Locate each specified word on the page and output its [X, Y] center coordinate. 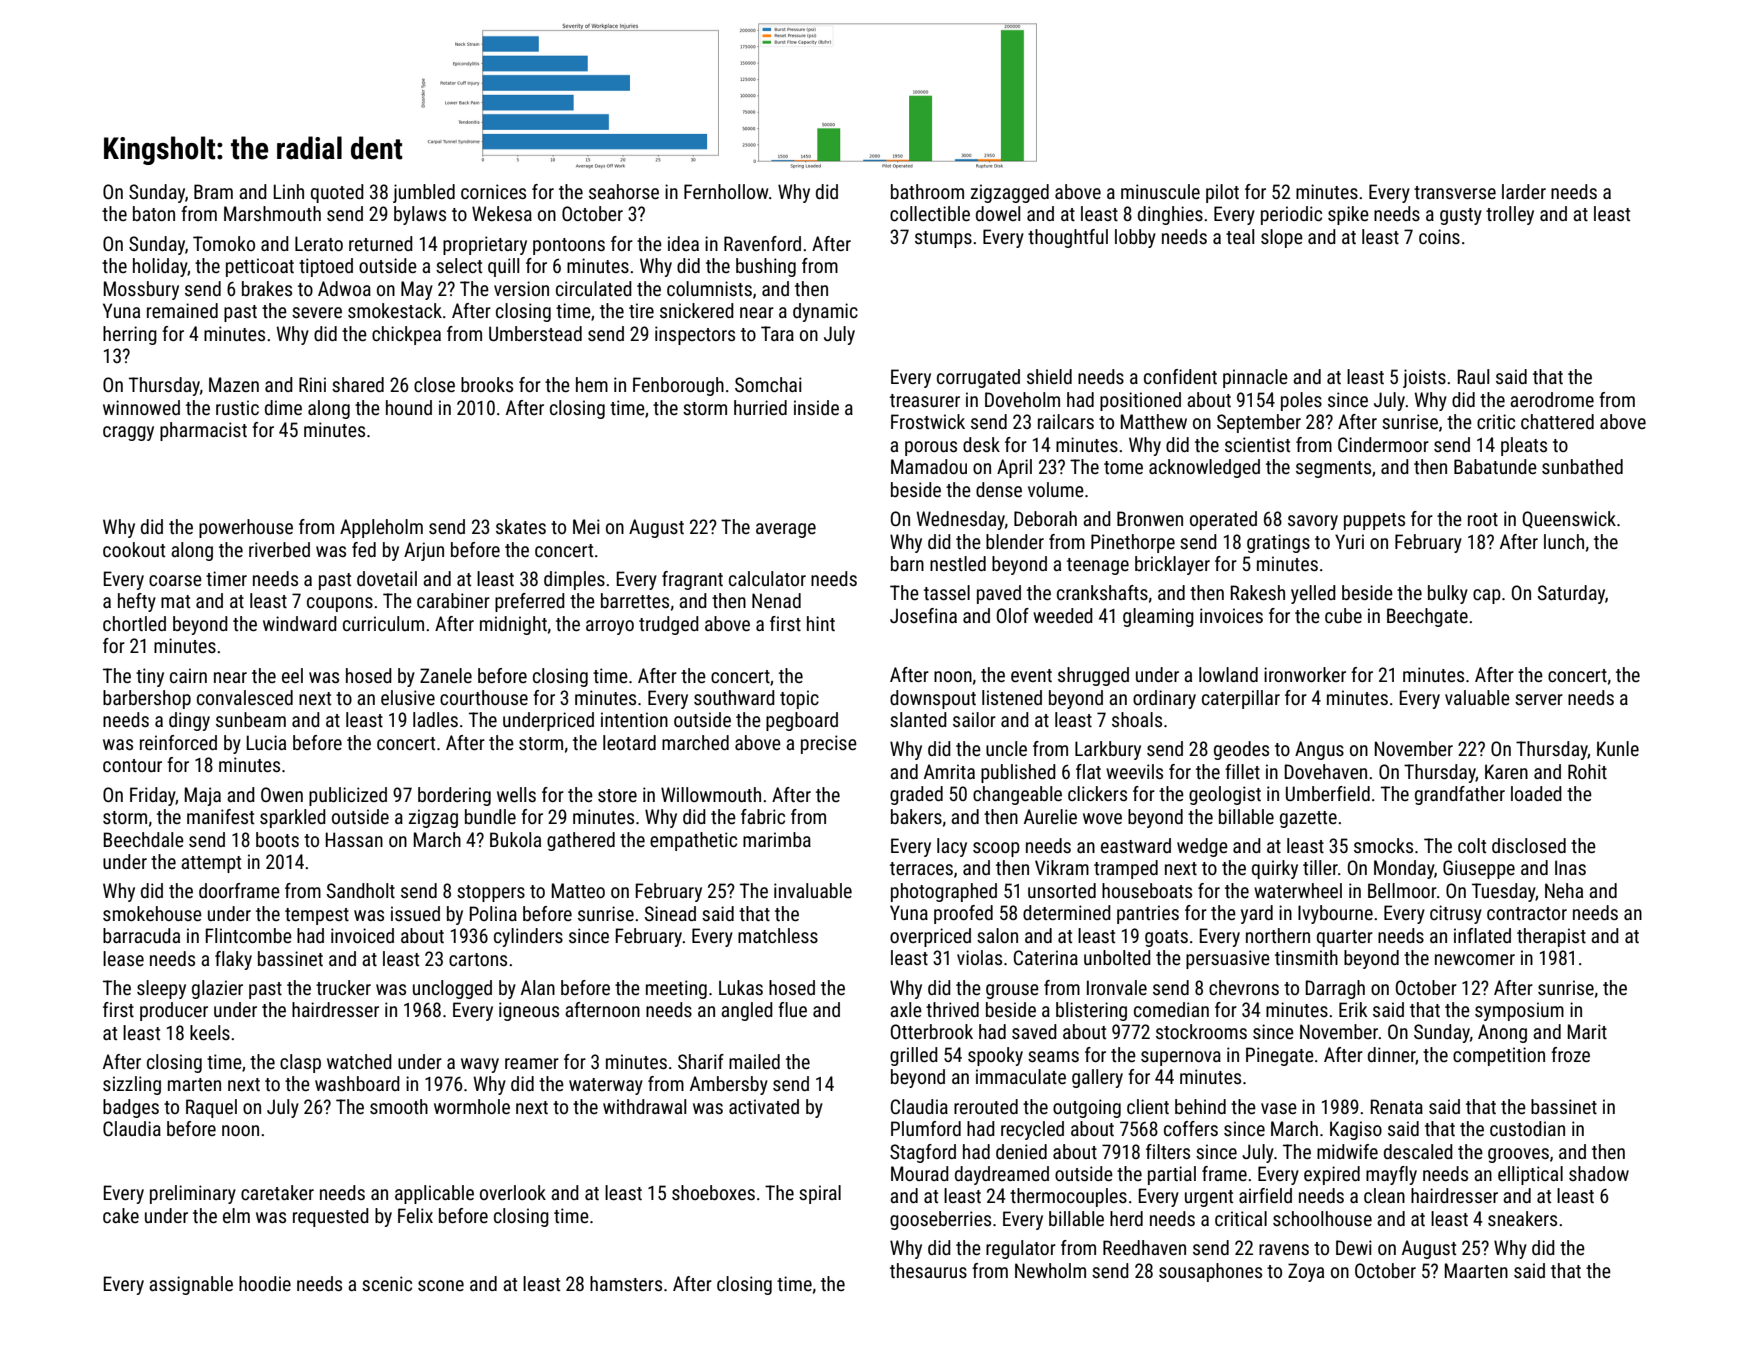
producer [174, 1011]
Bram [213, 191]
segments [1333, 469]
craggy [128, 433]
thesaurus [928, 1270]
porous [931, 448]
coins [1439, 236]
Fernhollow [726, 191]
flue [792, 1009]
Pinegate [1280, 1056]
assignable [191, 1285]
